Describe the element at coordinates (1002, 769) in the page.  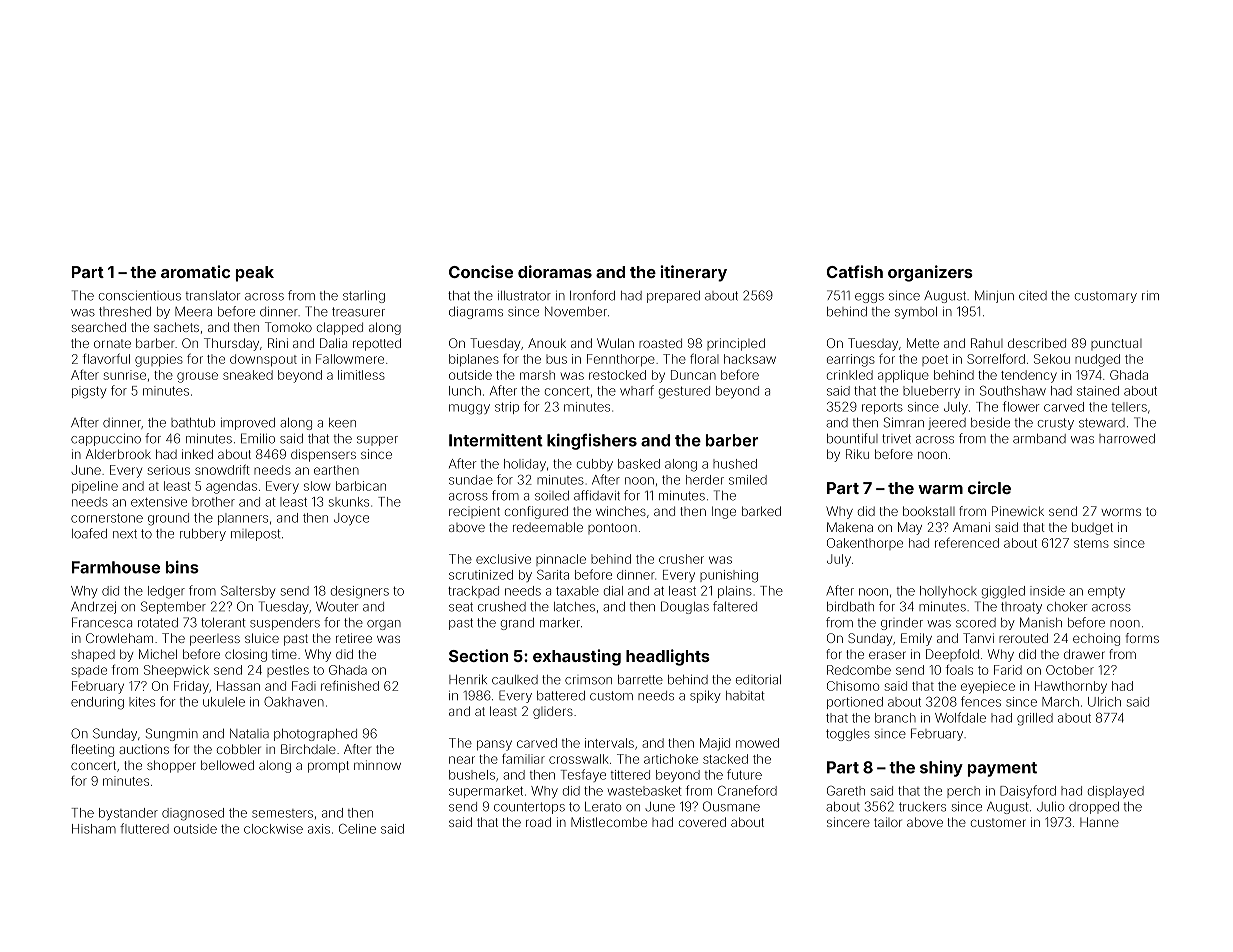
I see `payment` at that location.
